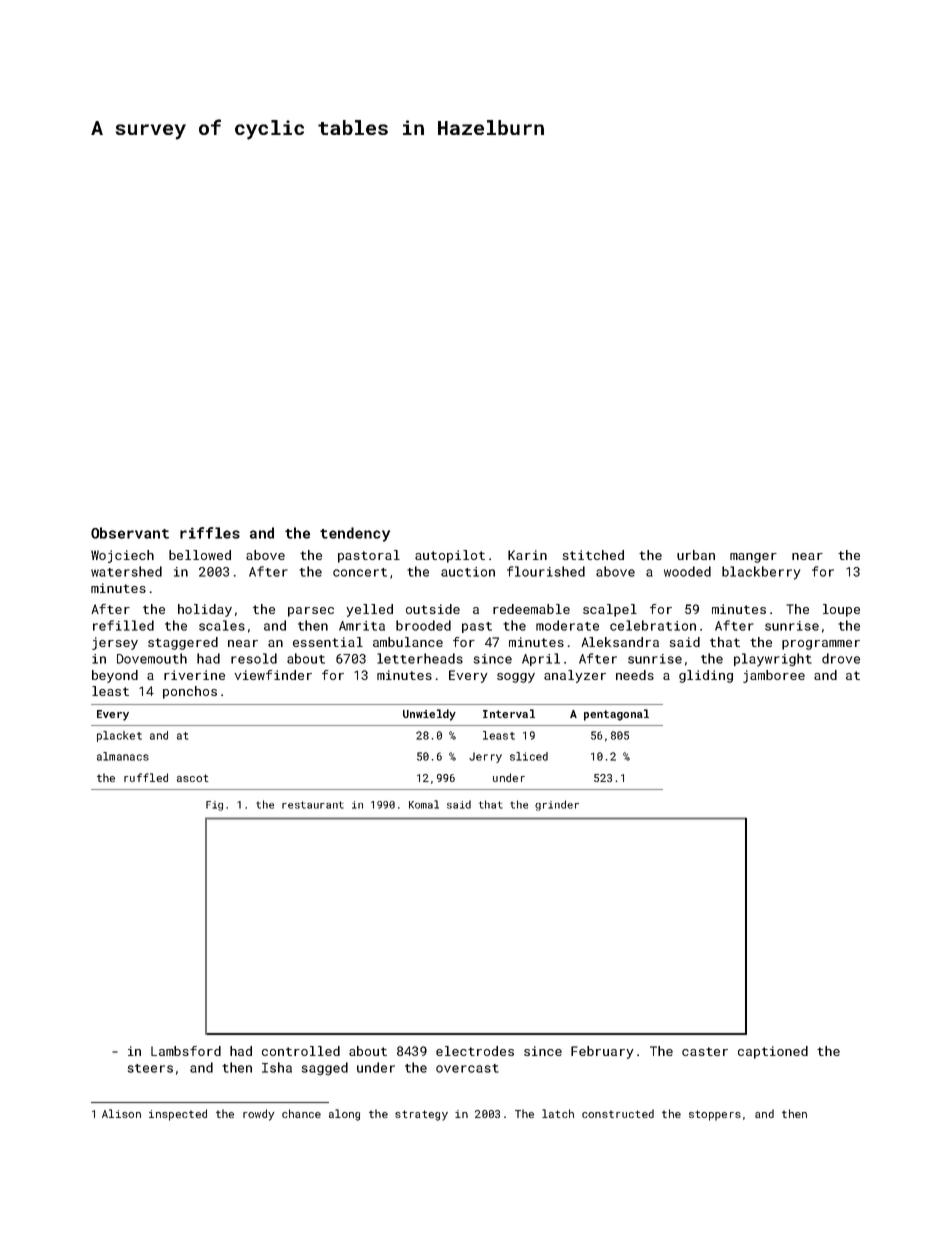 Image resolution: width=952 pixels, height=1233 pixels. What do you see at coordinates (774, 676) in the screenshot?
I see `jamboree` at bounding box center [774, 676].
